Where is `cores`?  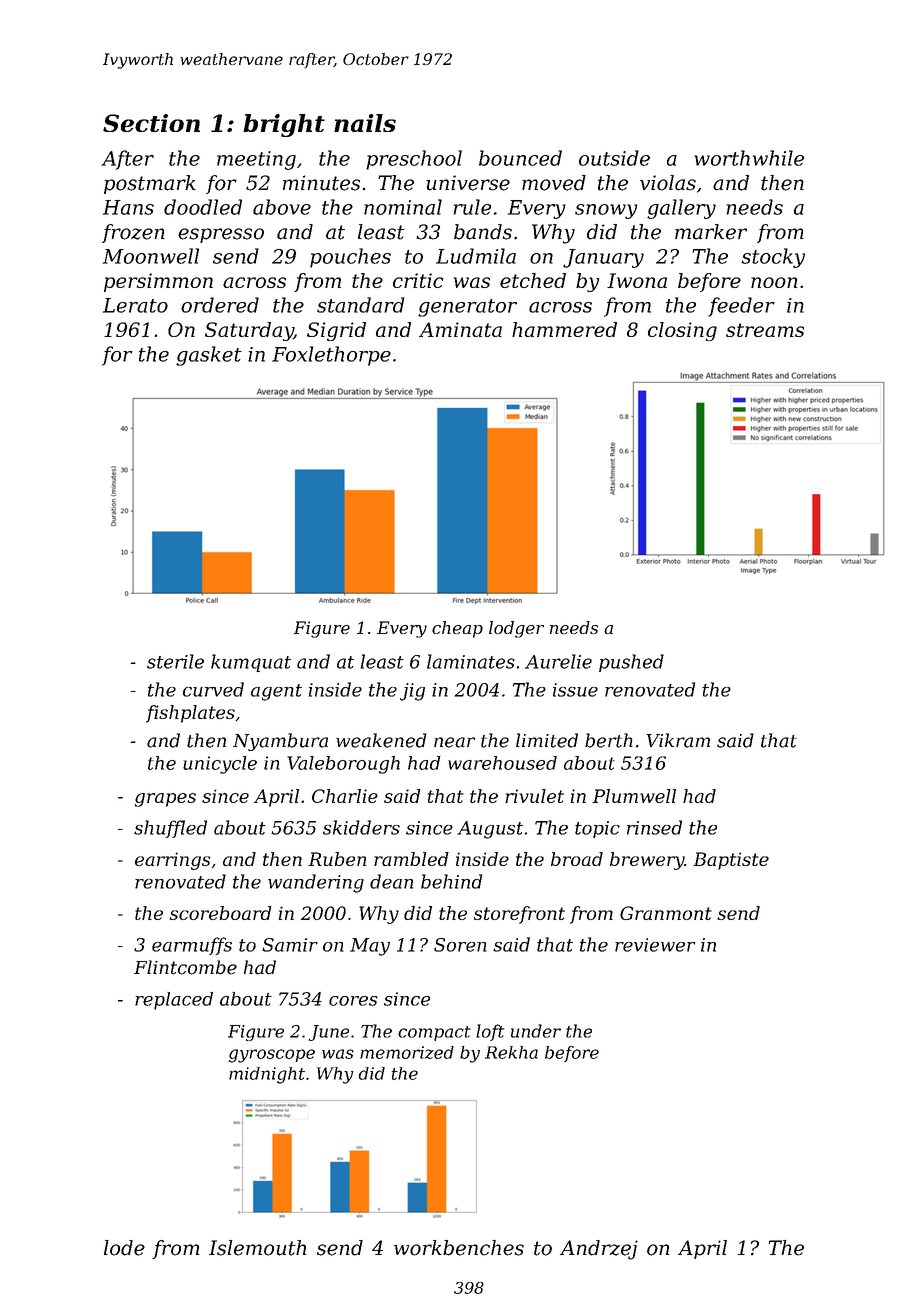
cores is located at coordinates (353, 1001).
